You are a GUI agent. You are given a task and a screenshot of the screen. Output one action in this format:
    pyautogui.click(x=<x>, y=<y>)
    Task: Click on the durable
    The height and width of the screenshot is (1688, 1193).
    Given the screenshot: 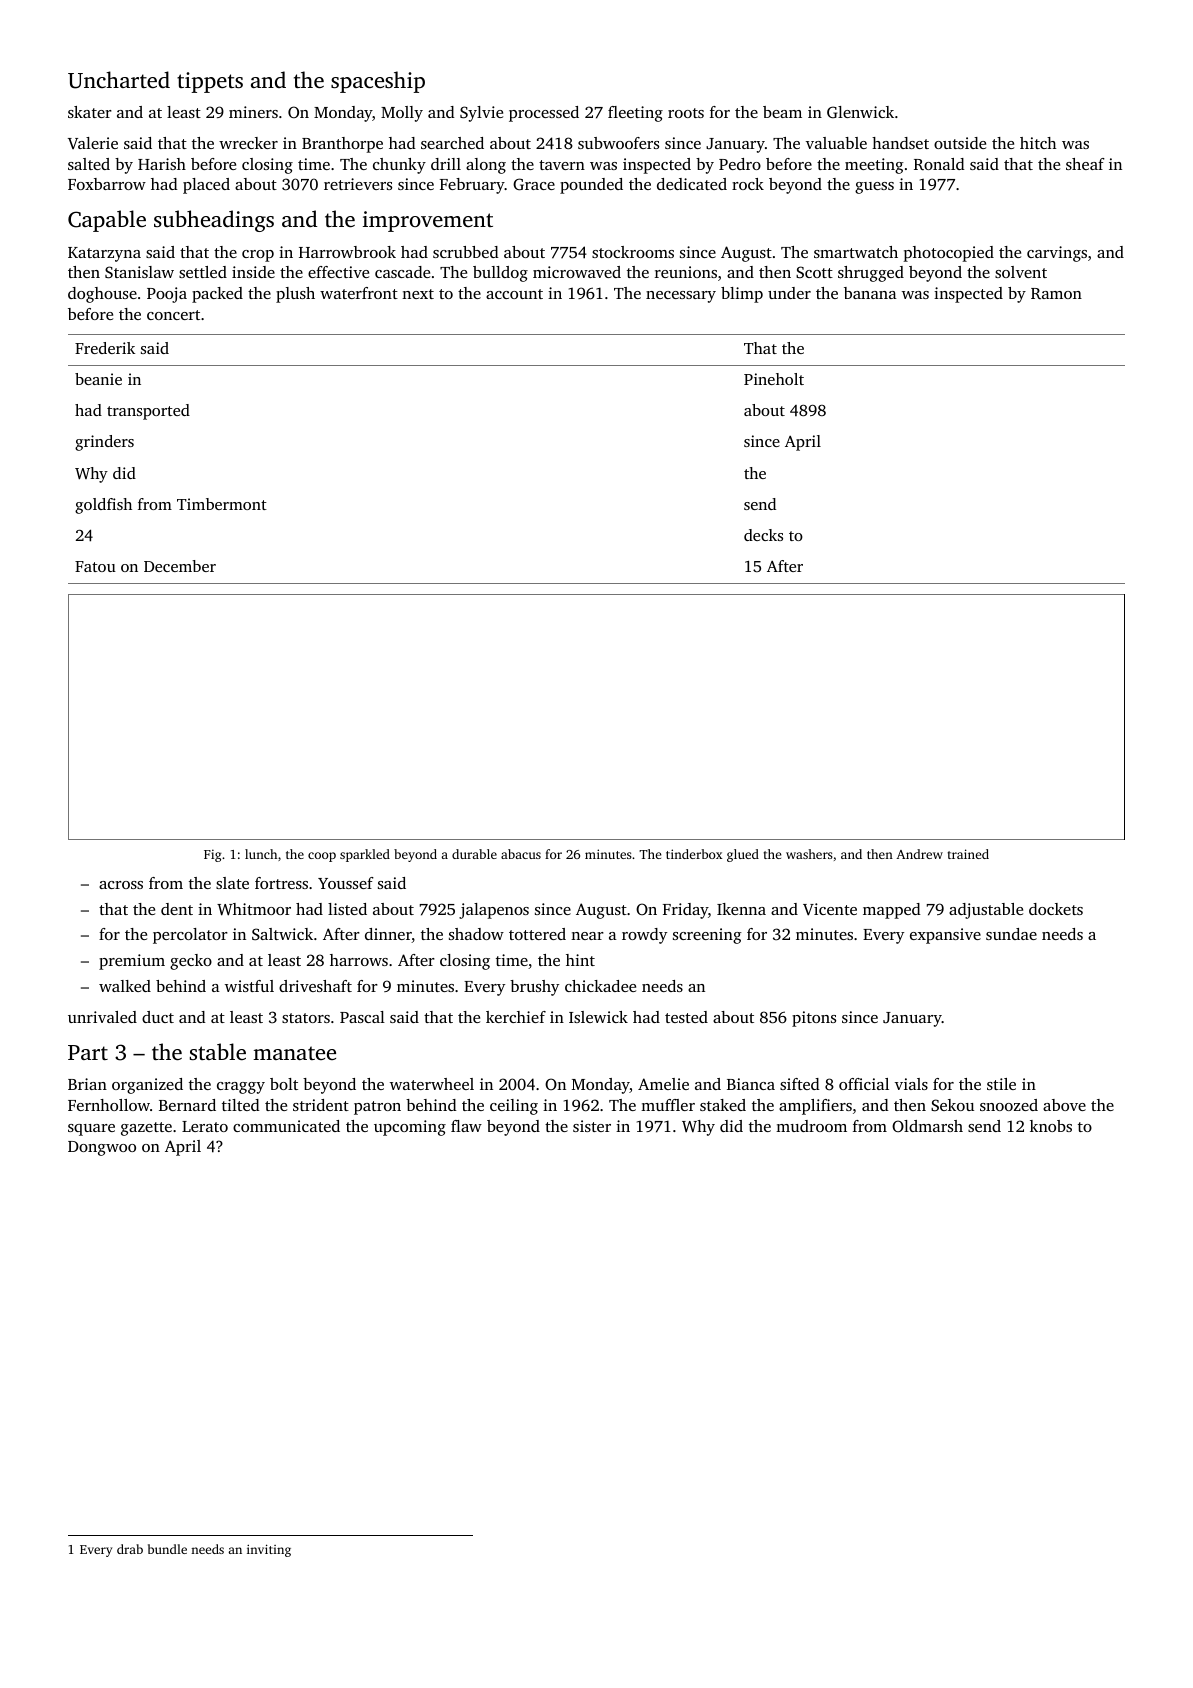 What is the action you would take?
    pyautogui.click(x=474, y=854)
